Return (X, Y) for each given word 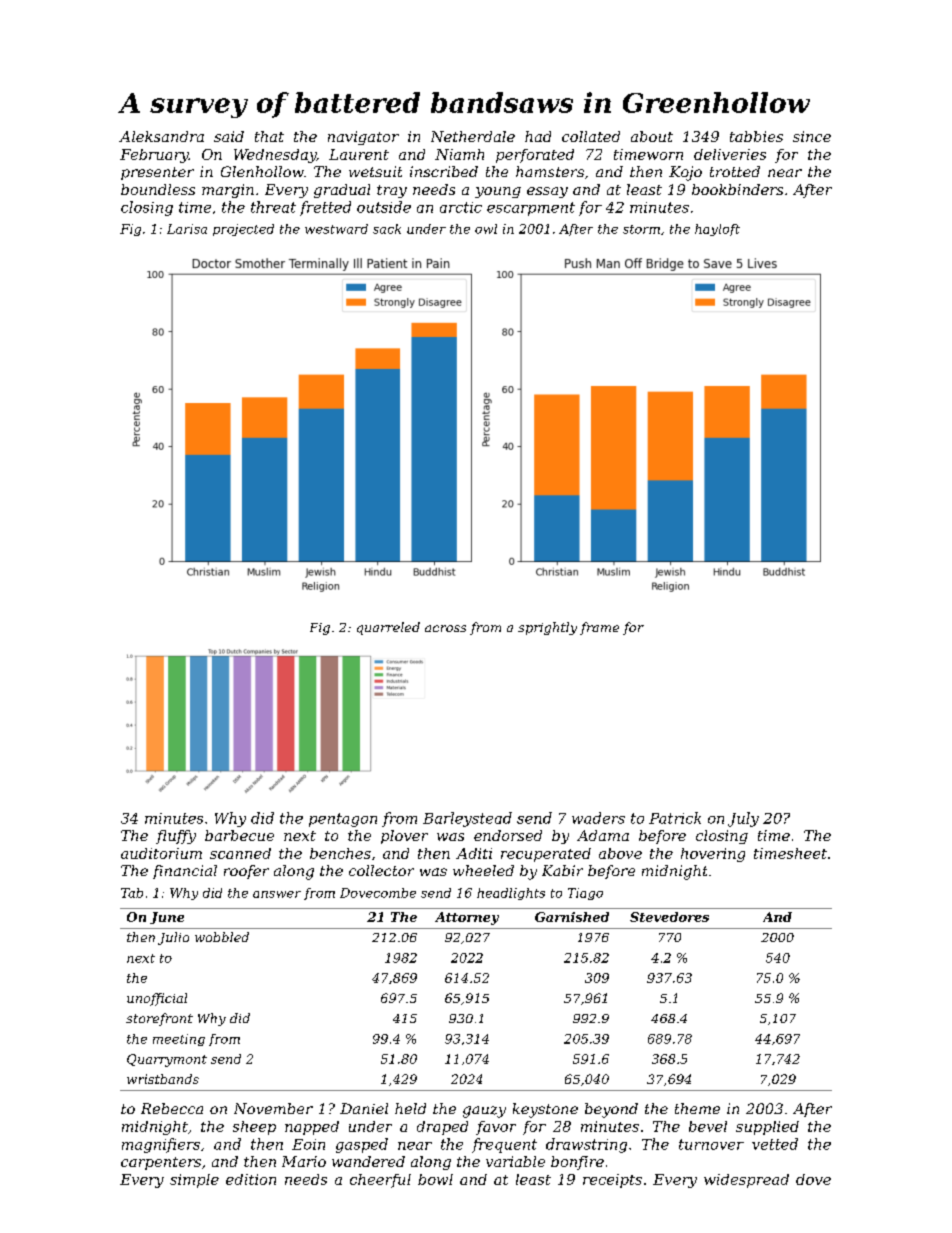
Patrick (675, 818)
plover (404, 837)
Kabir (562, 870)
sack (387, 229)
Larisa (187, 229)
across (445, 628)
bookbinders (737, 189)
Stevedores (669, 917)
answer (277, 894)
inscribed (444, 171)
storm (641, 229)
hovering (713, 855)
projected (243, 230)
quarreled (388, 628)
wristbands (163, 1079)
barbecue (239, 835)
